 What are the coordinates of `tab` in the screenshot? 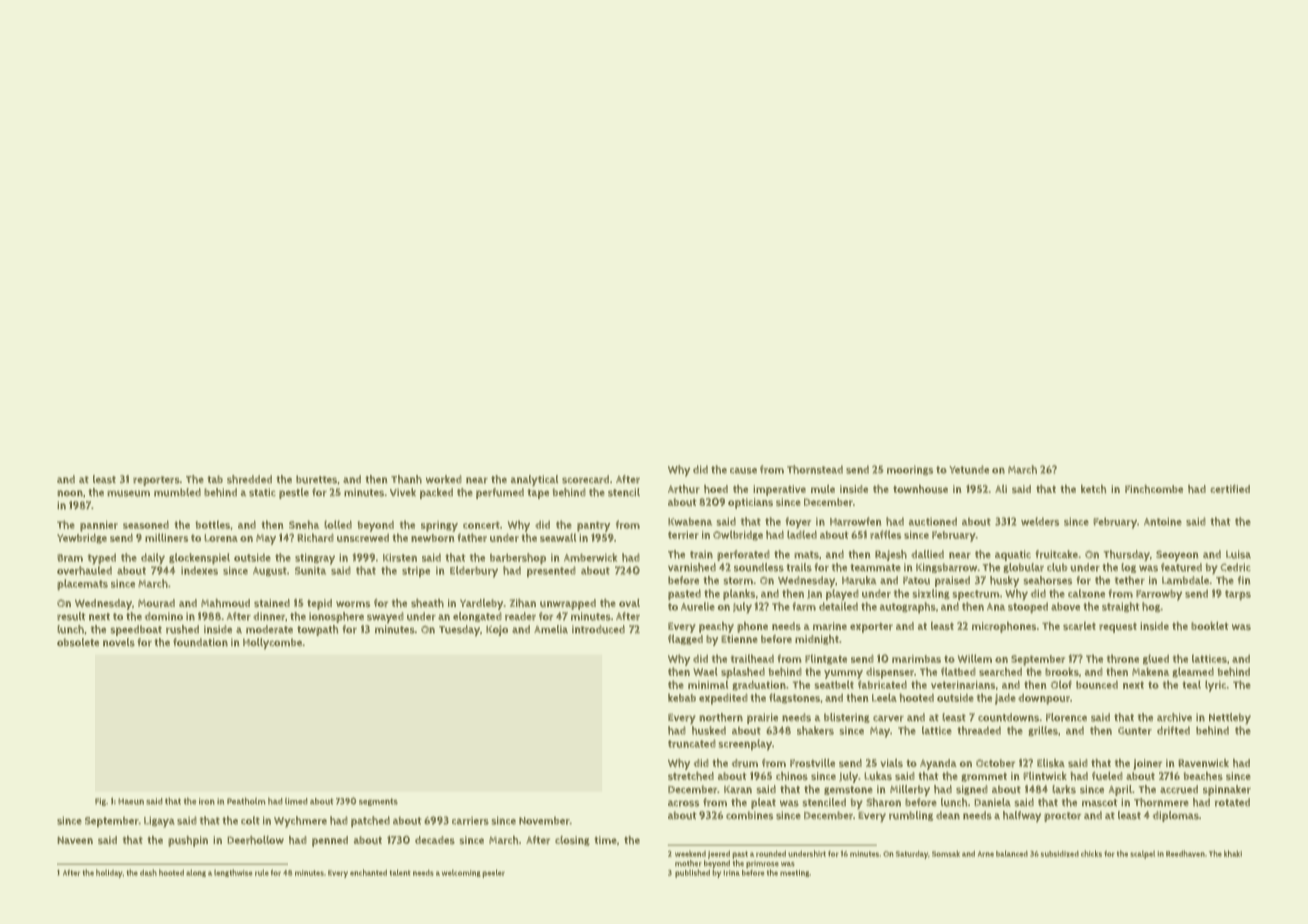 It's located at (215, 479).
